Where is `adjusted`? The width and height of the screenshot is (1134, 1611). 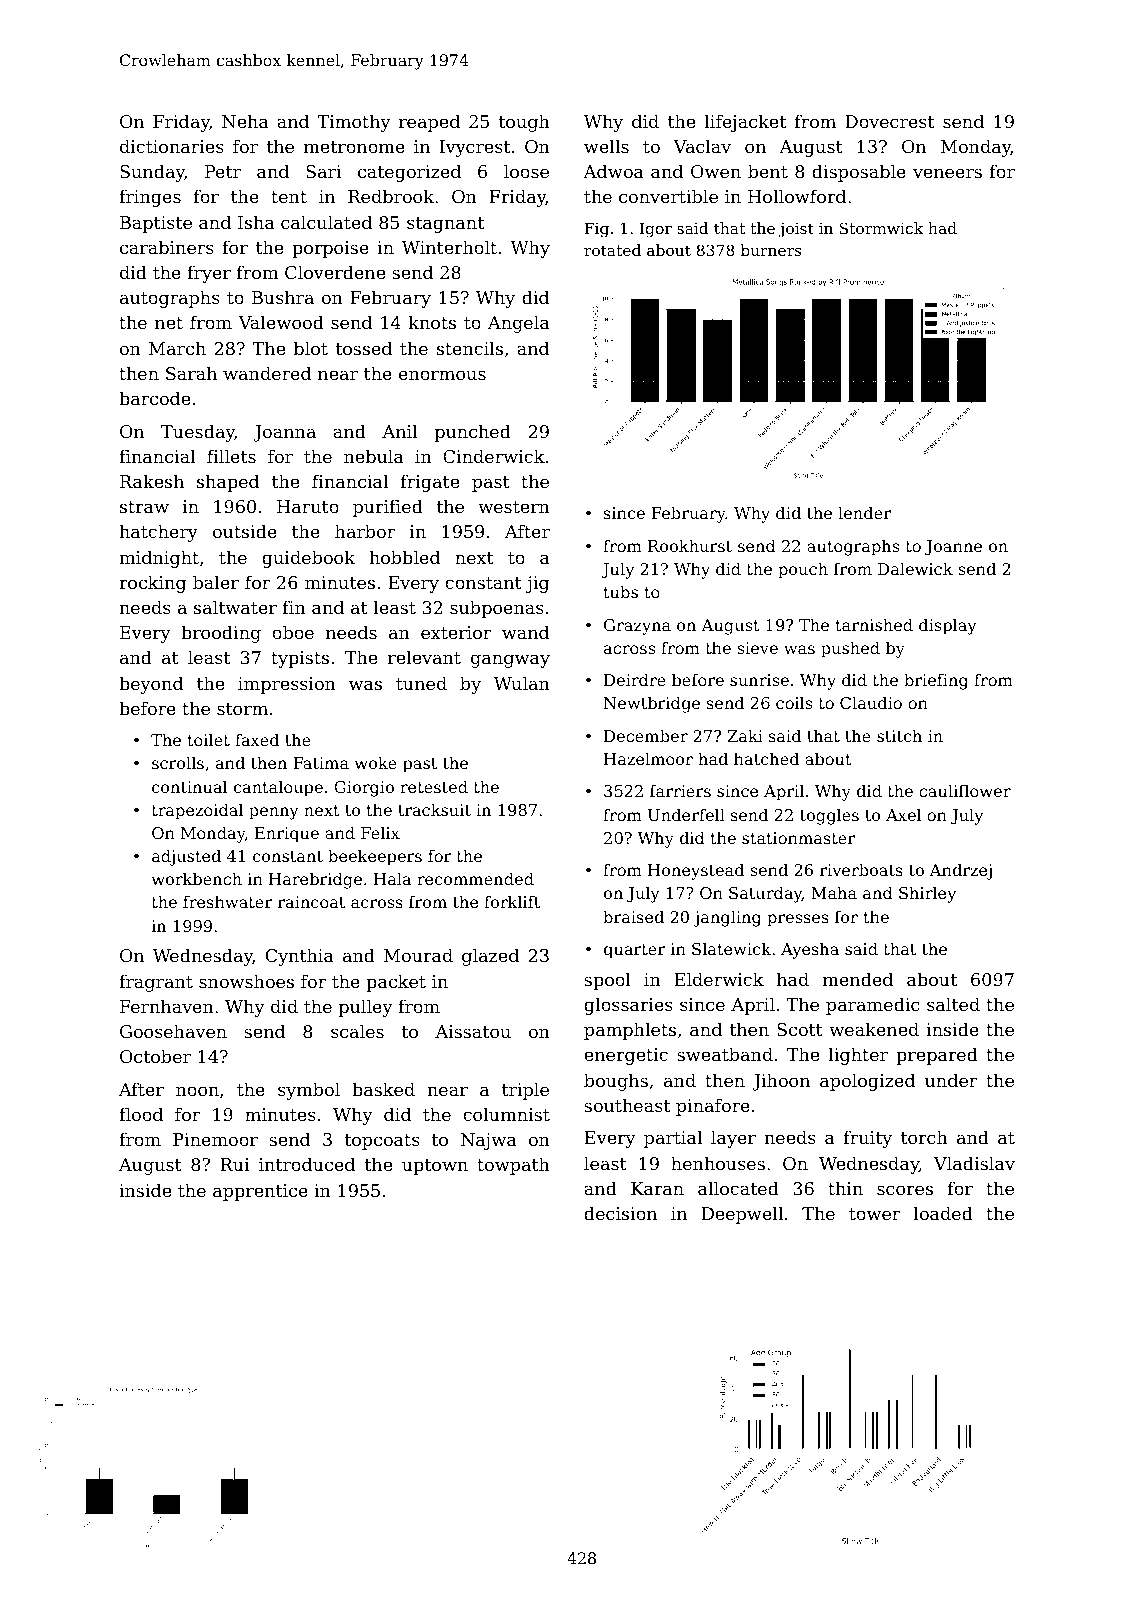
adjusted is located at coordinates (186, 857).
